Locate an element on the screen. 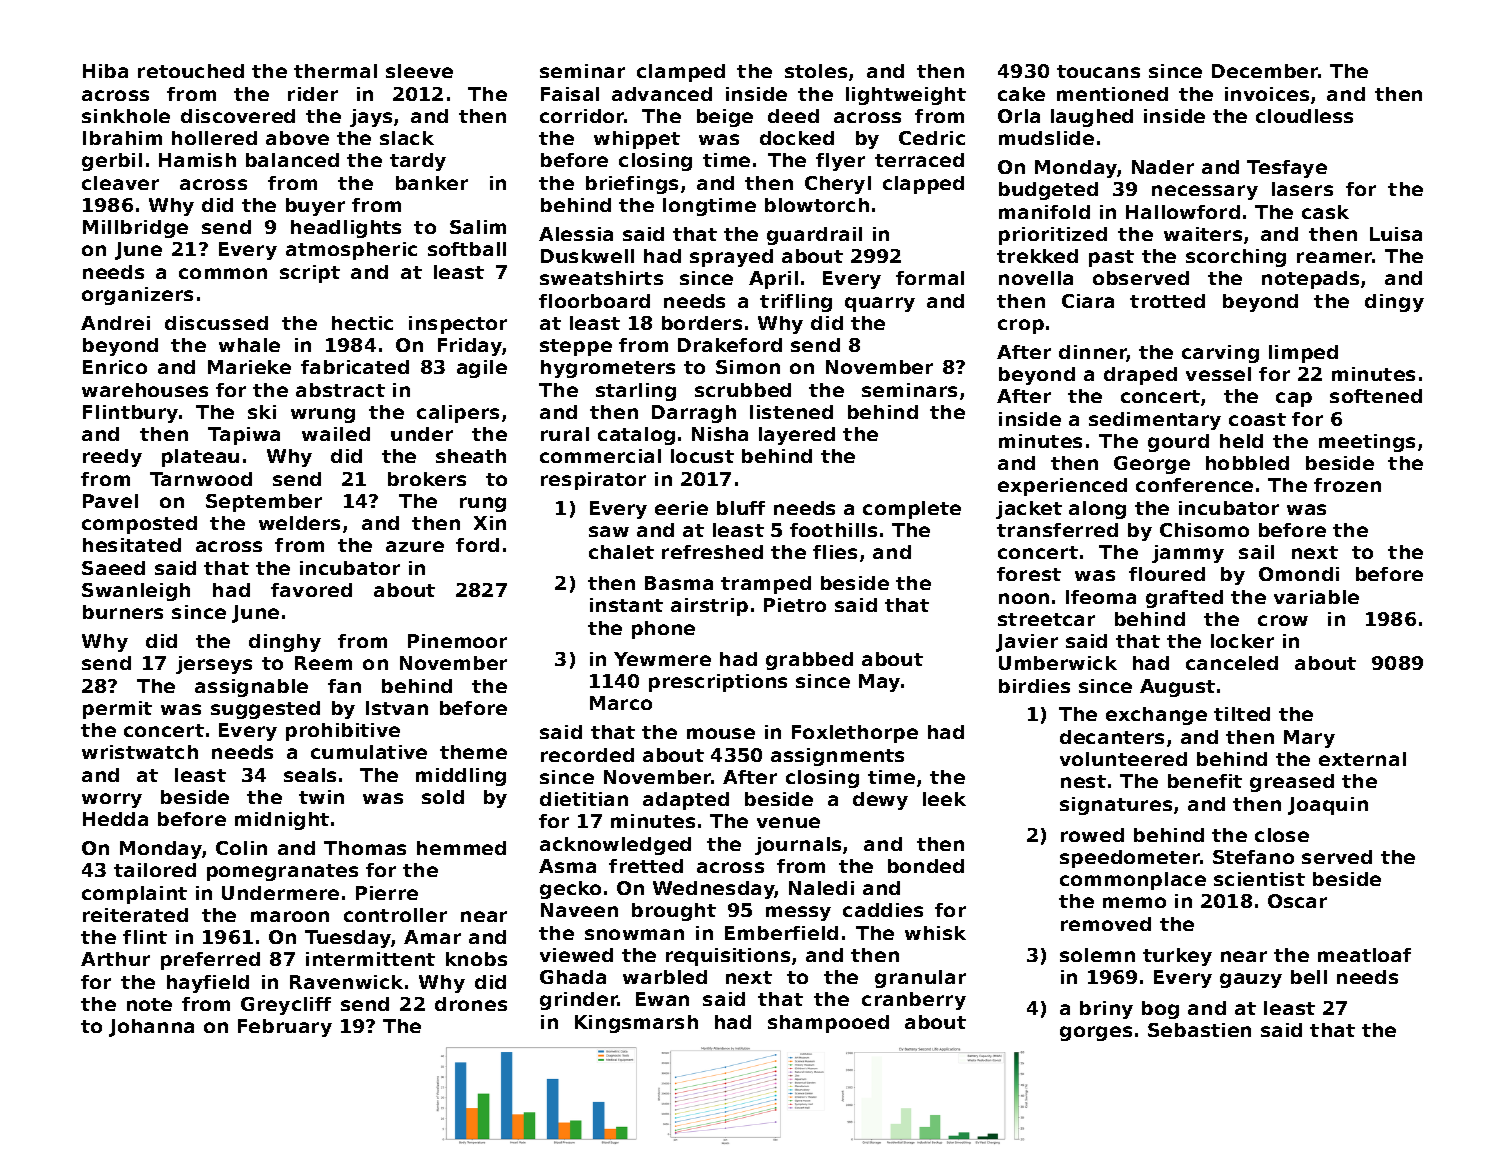  flyer is located at coordinates (840, 162).
